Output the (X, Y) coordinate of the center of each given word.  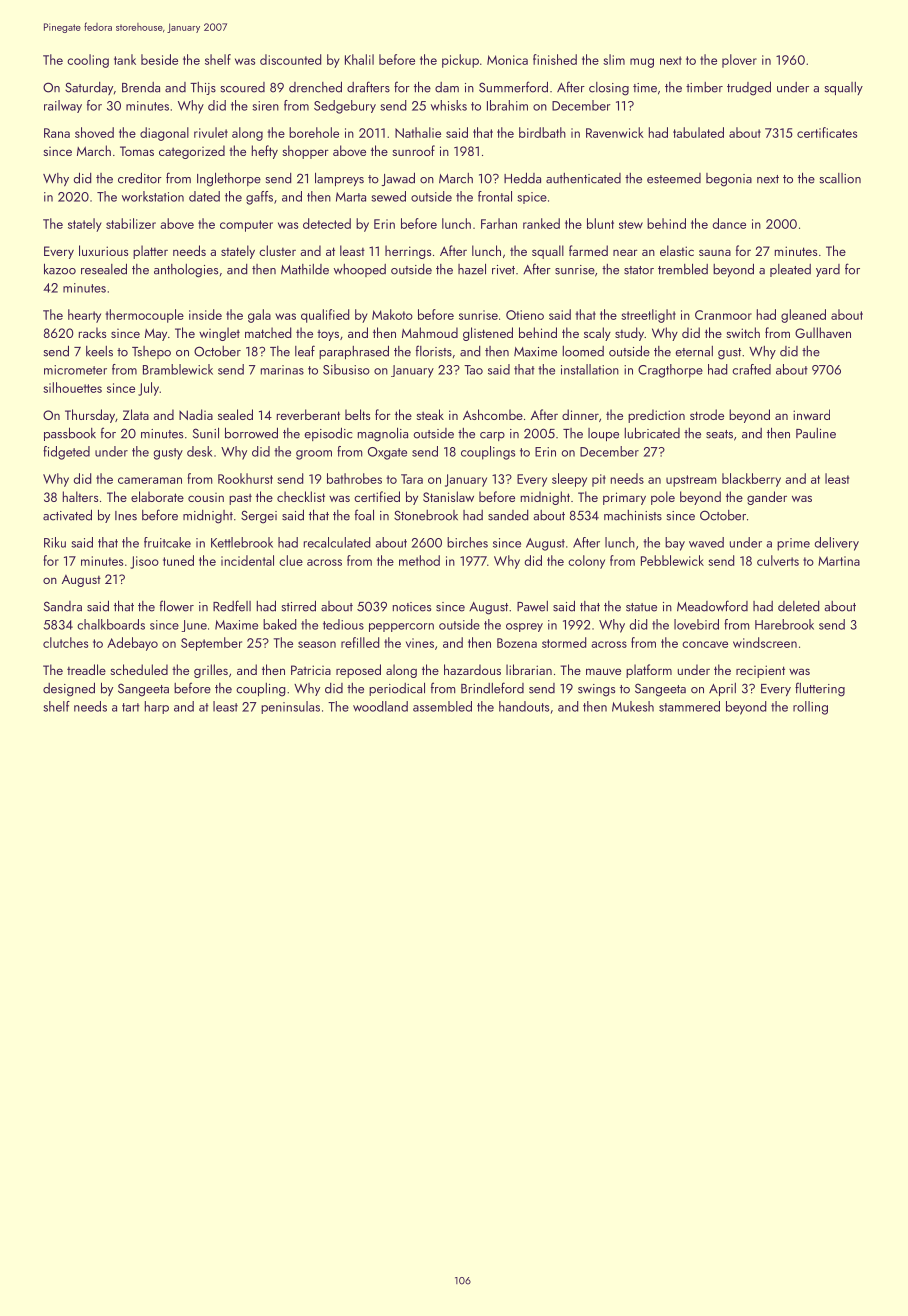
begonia (729, 180)
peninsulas (290, 707)
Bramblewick (178, 369)
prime (793, 544)
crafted (751, 369)
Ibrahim (507, 105)
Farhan (499, 223)
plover (739, 61)
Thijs (203, 88)
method (419, 560)
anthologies (186, 271)
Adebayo (132, 644)
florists (434, 351)
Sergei (259, 517)
